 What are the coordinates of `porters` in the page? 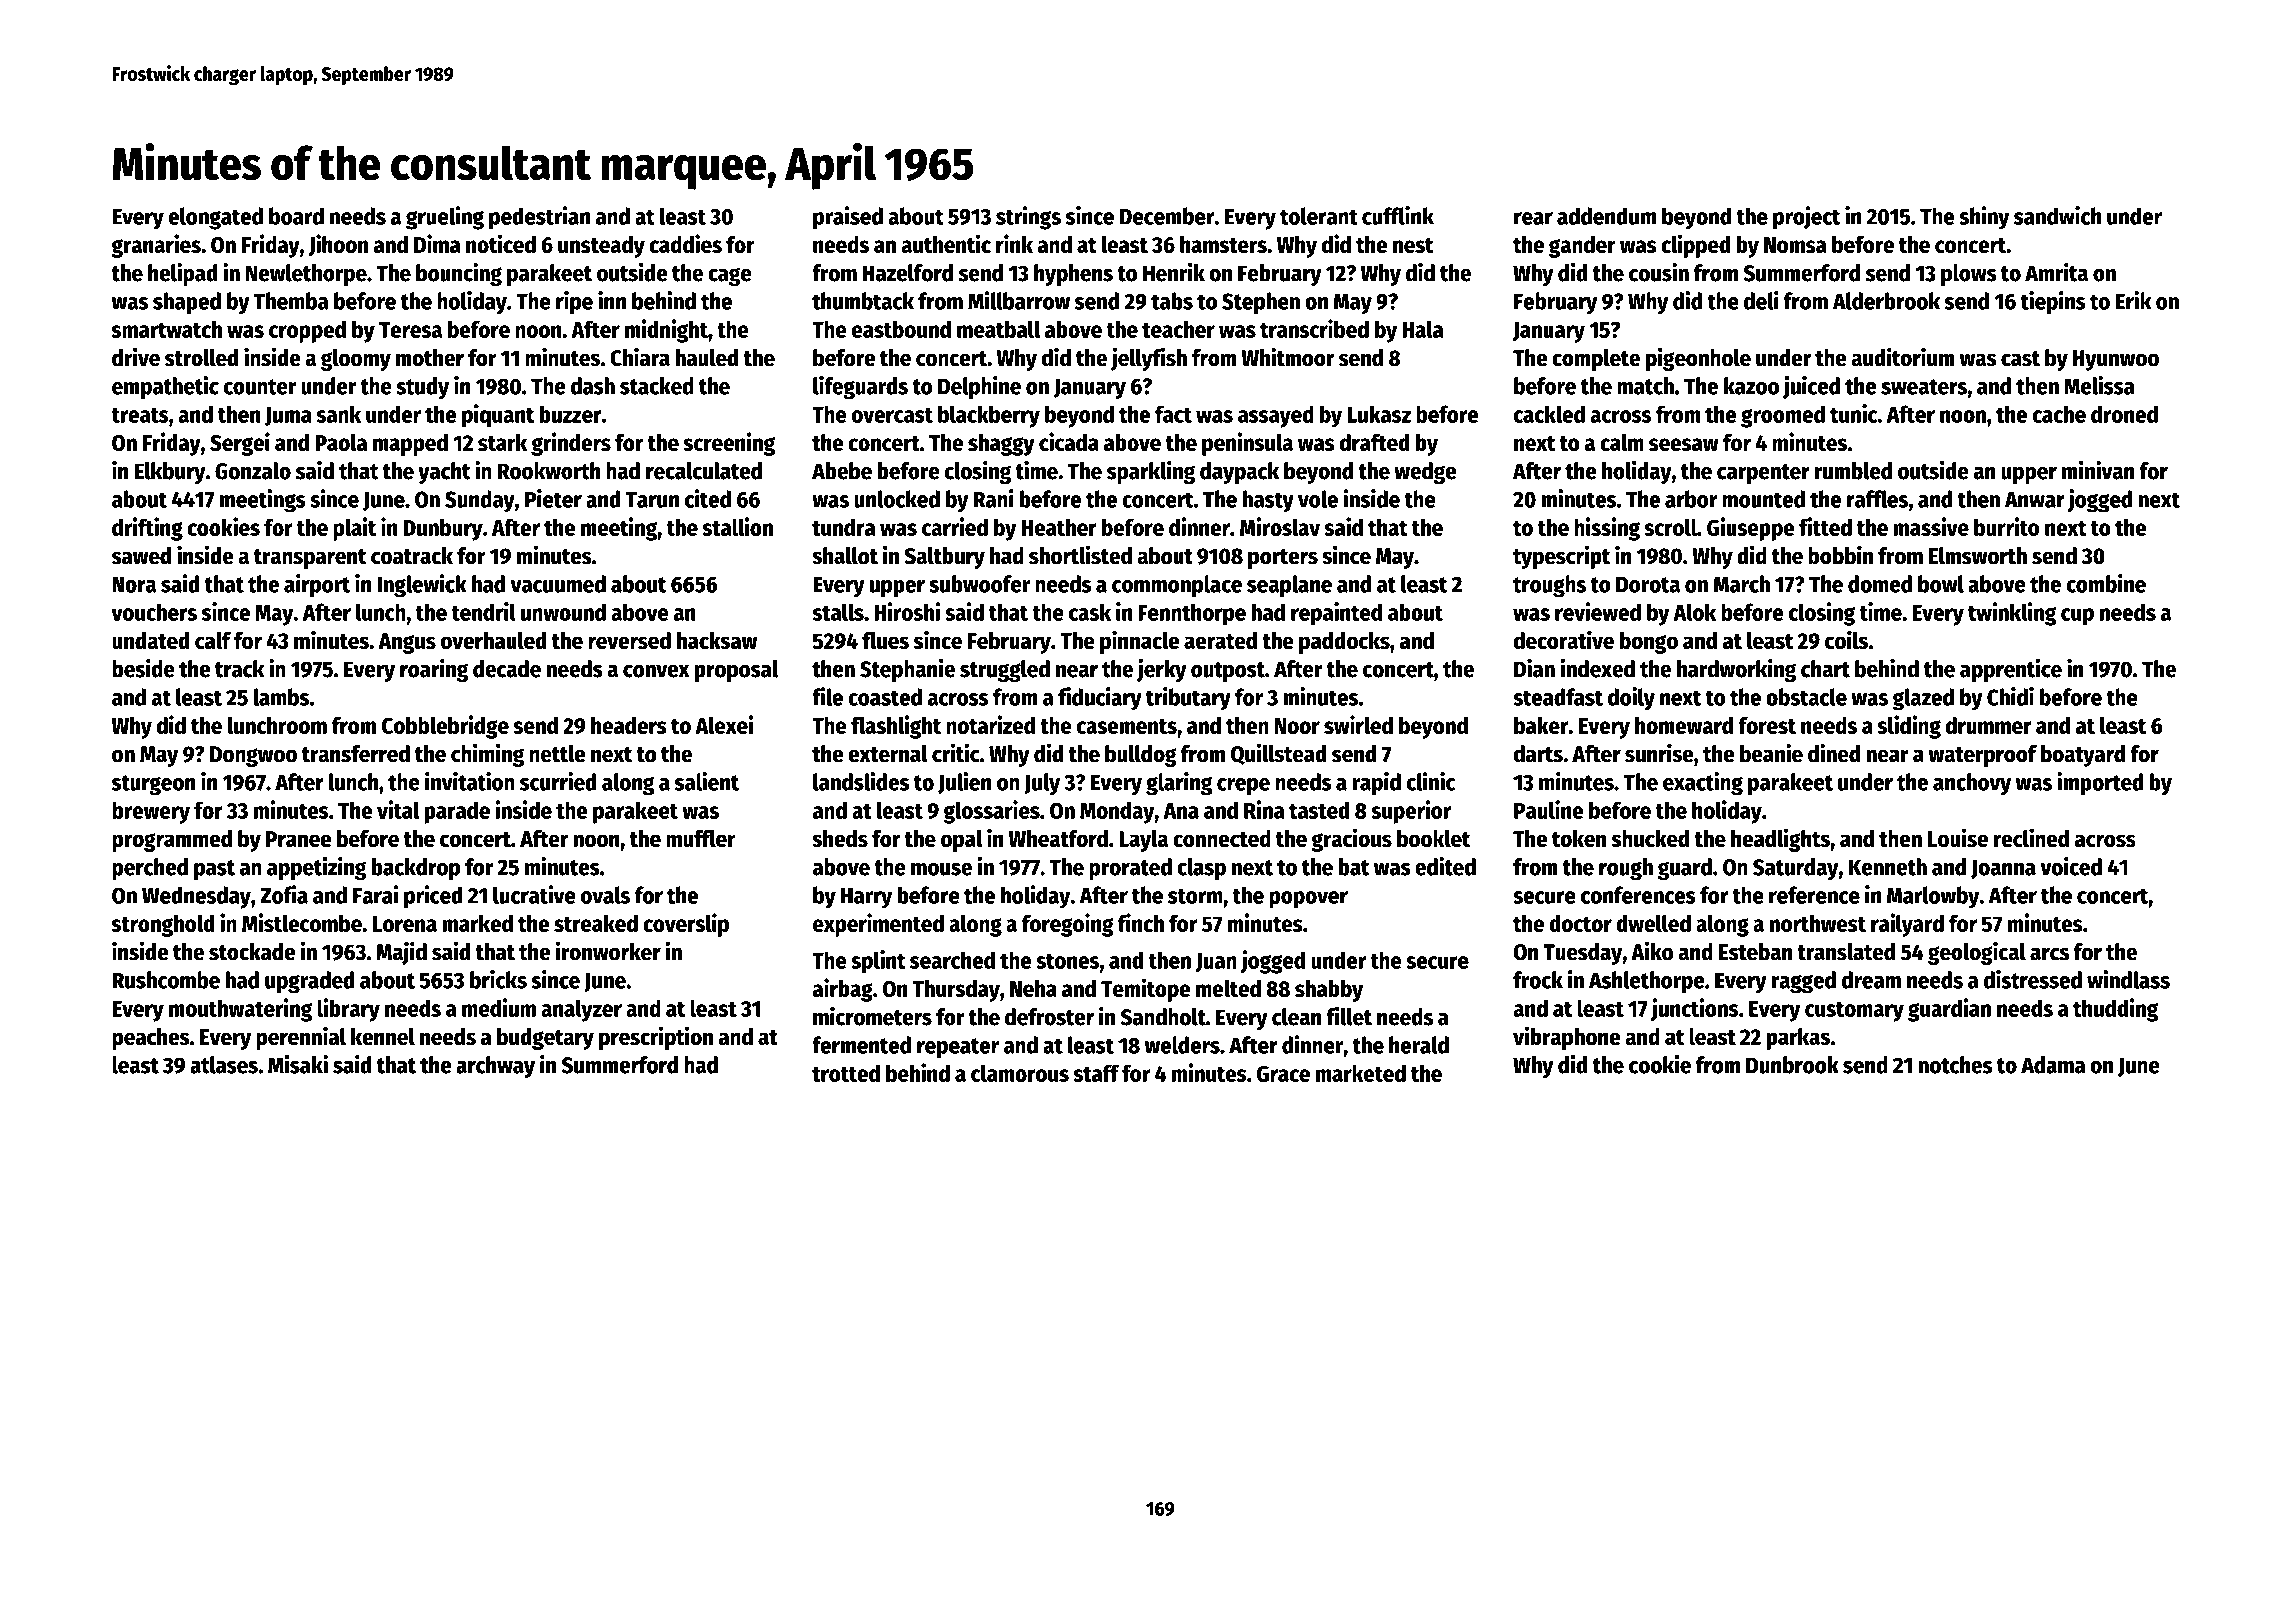 It's located at (1283, 559).
